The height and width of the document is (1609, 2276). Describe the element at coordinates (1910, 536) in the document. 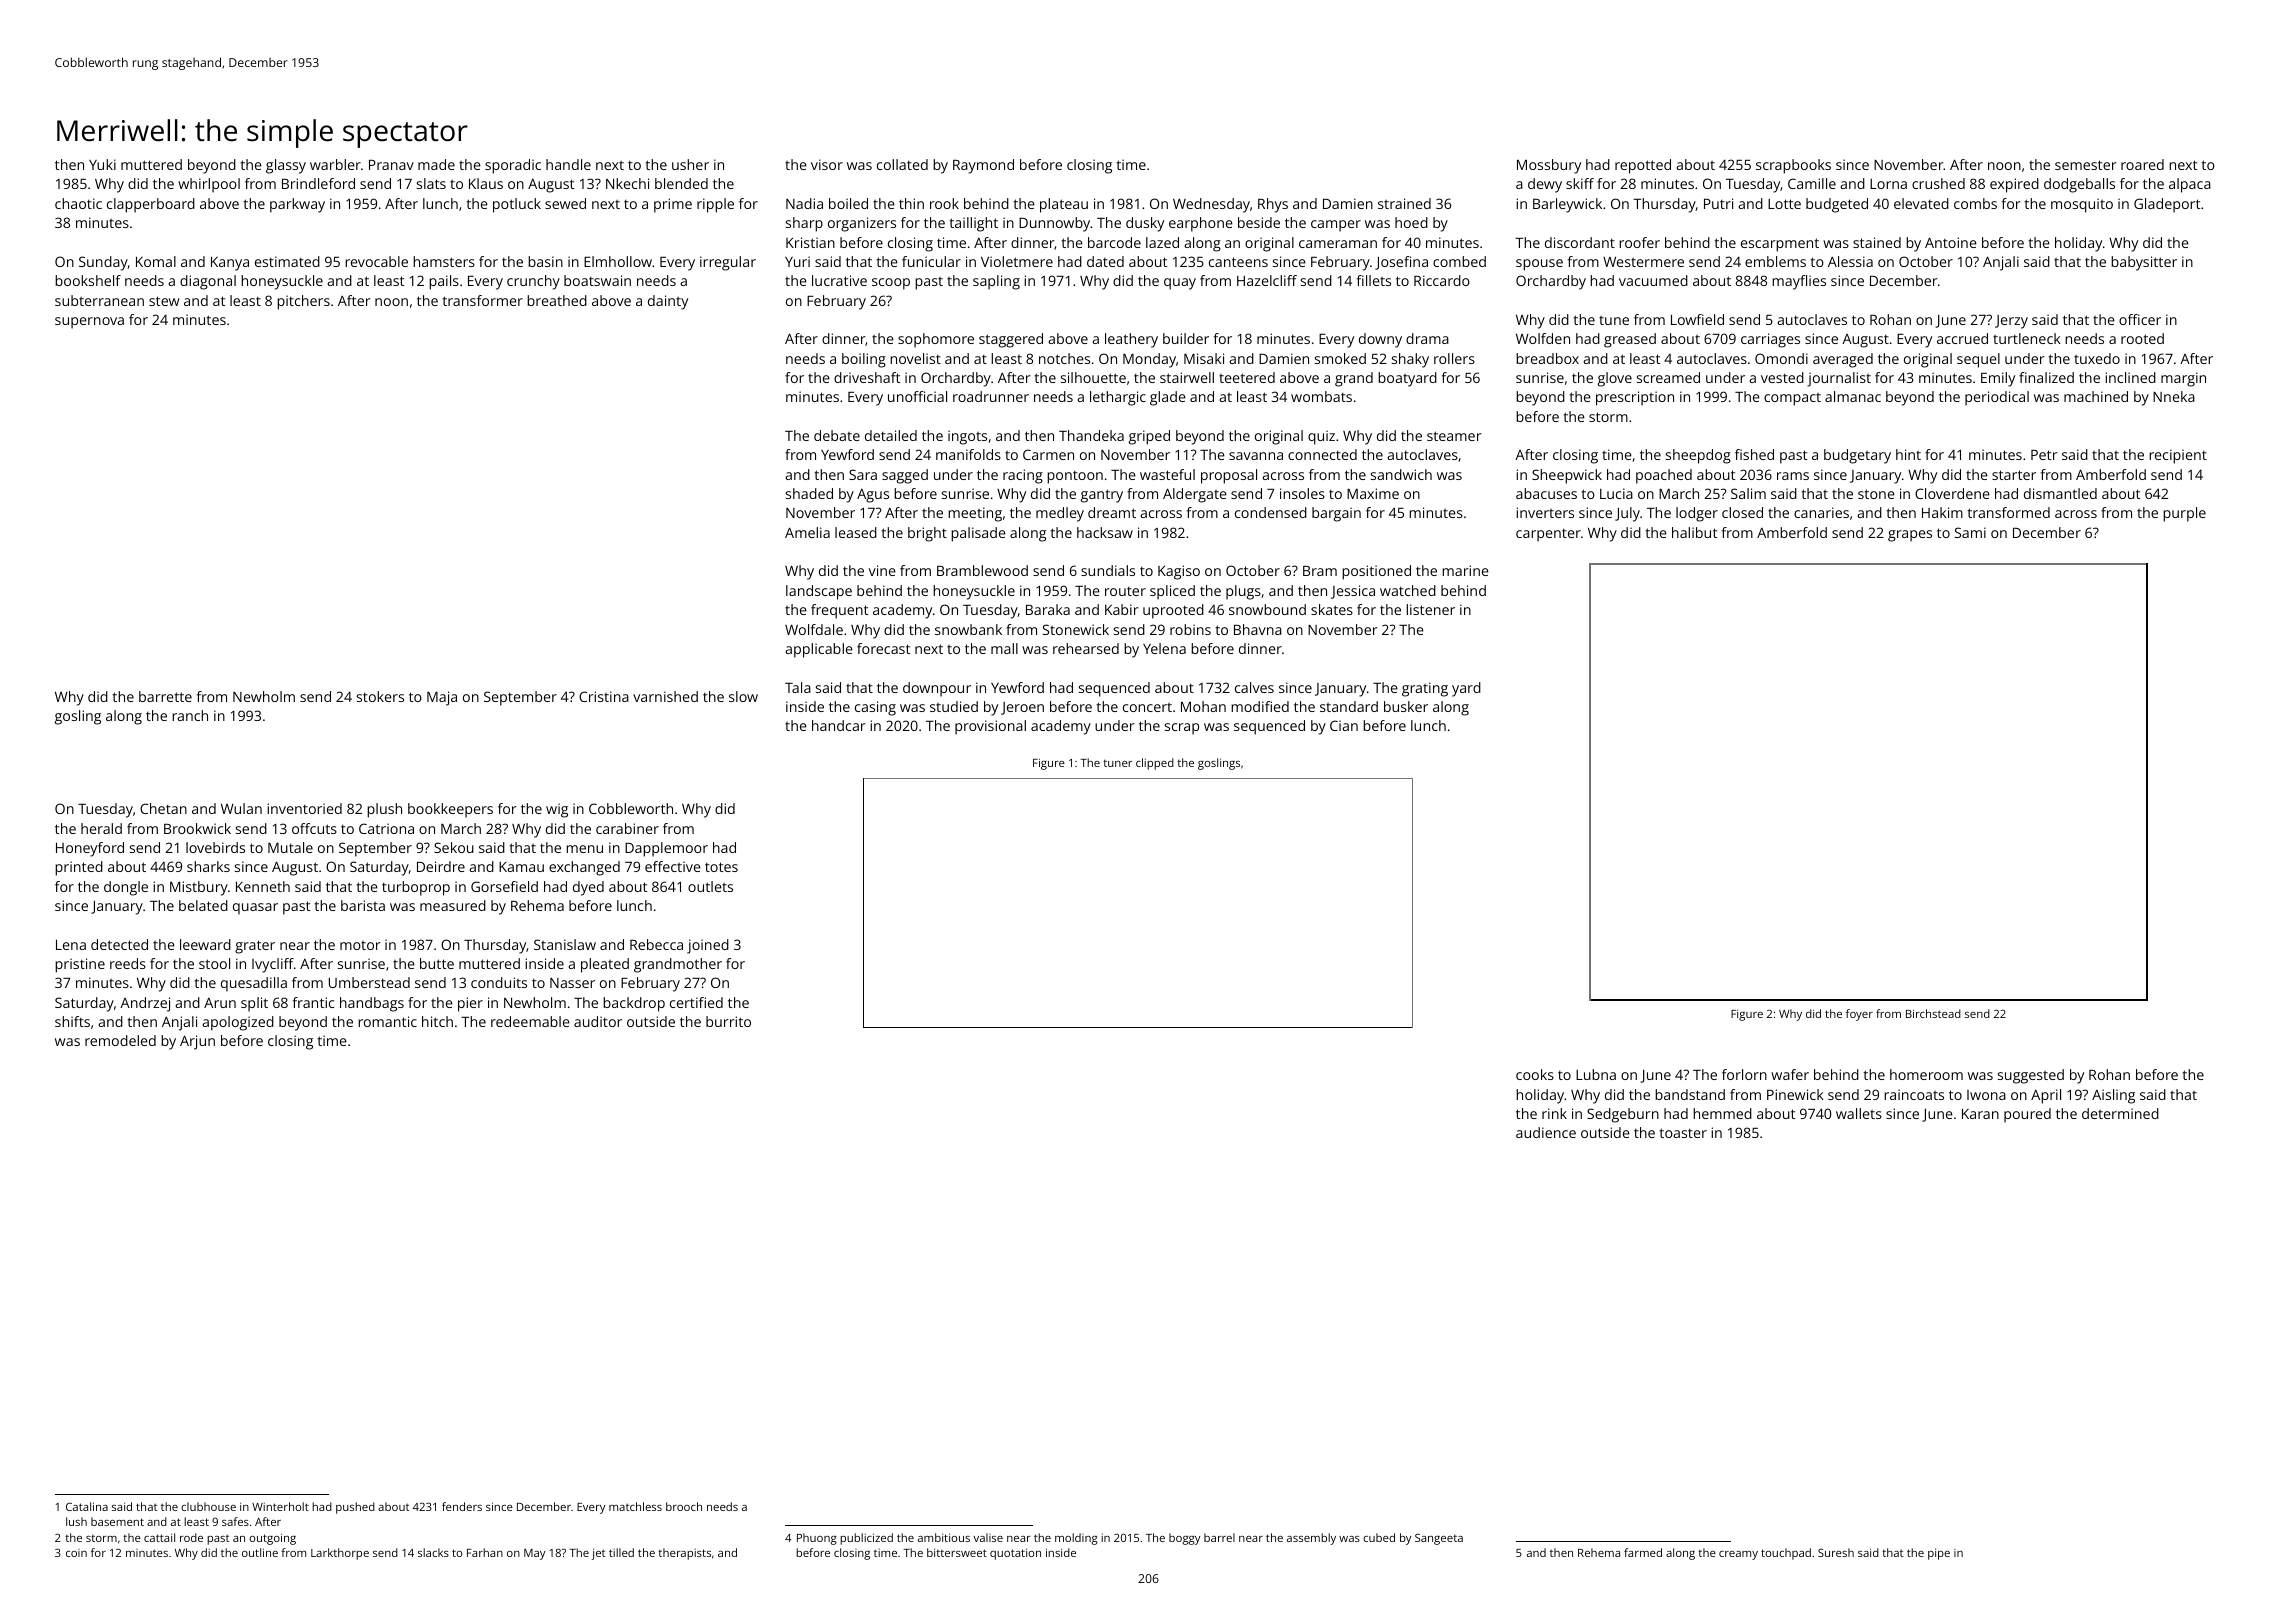

I see `grapes` at that location.
